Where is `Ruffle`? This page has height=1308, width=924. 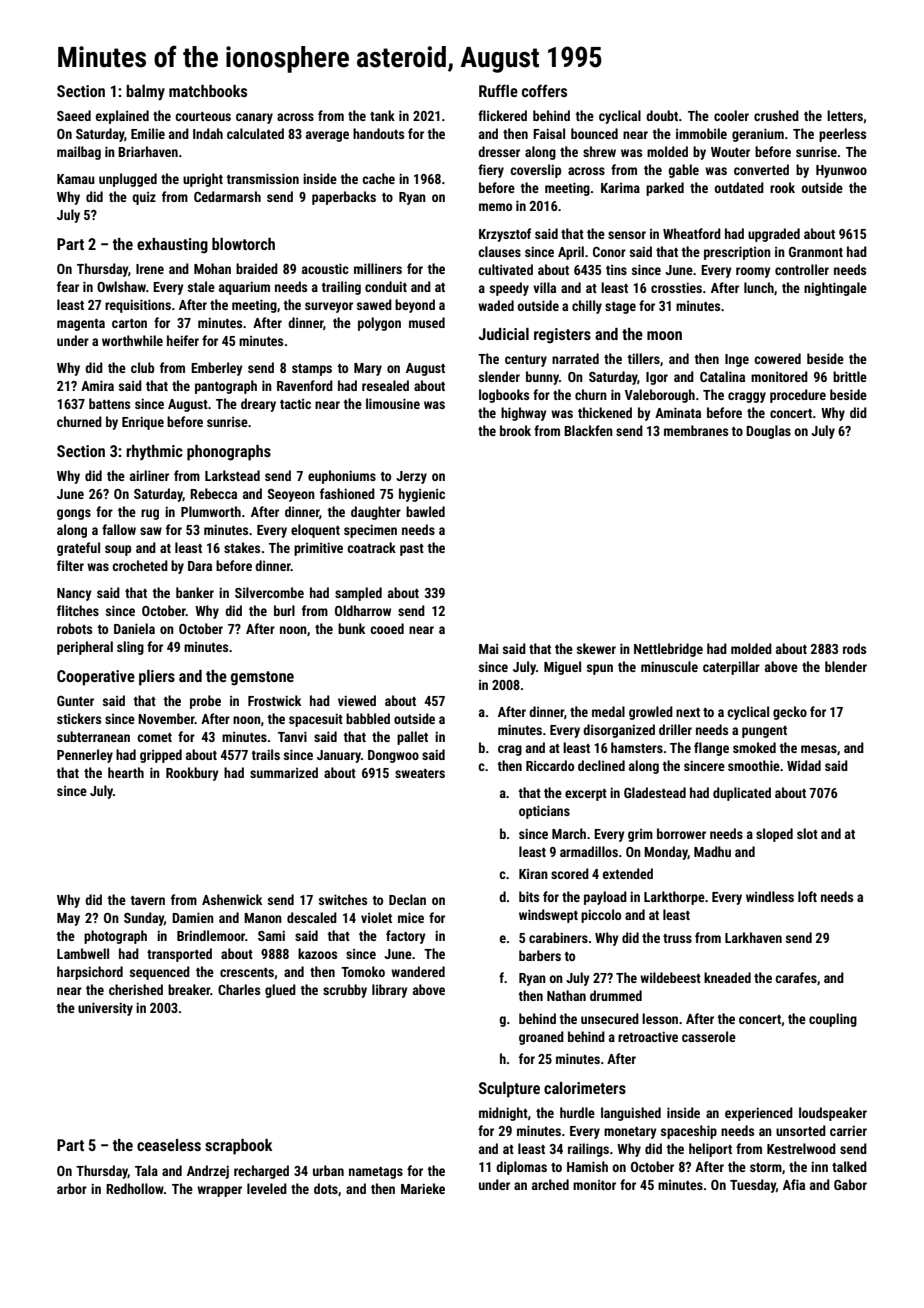 Ruffle is located at coordinates (498, 90).
